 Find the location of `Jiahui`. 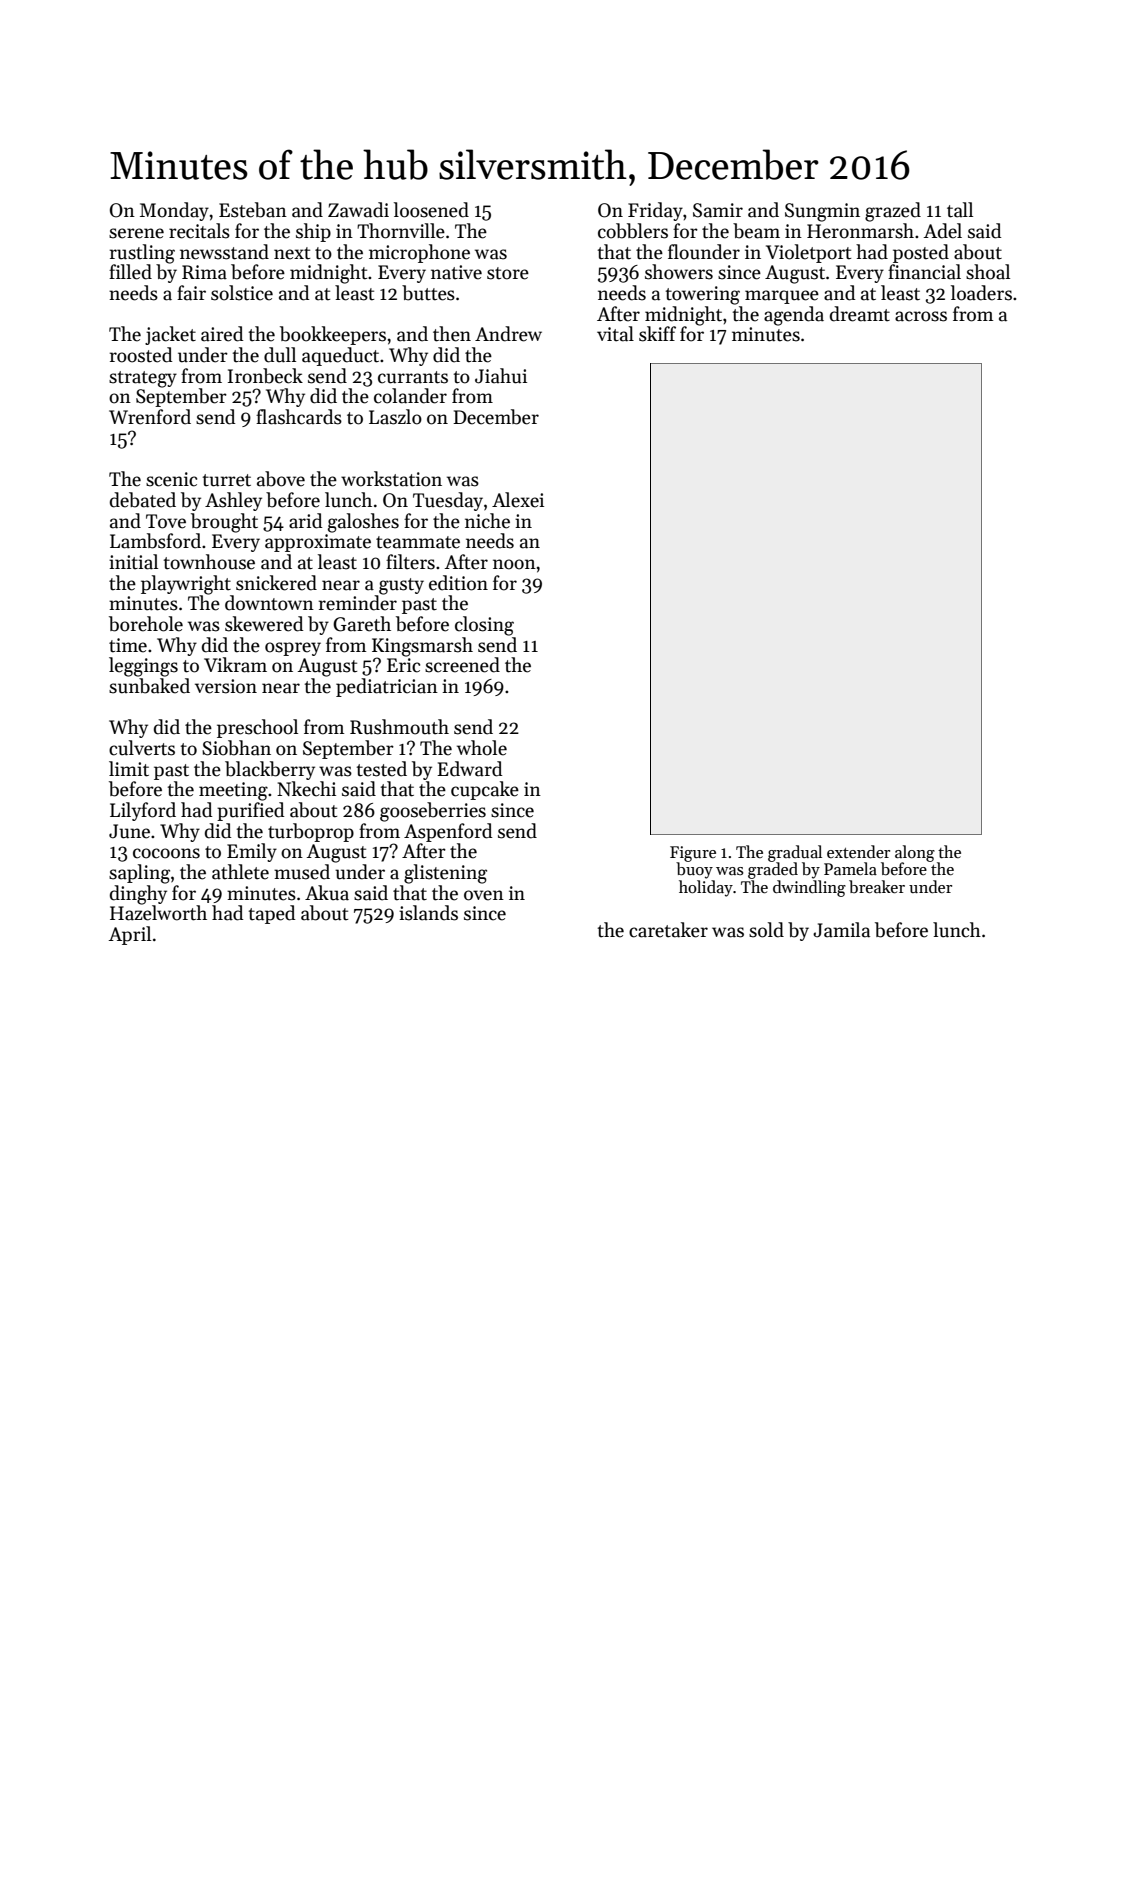

Jiahui is located at coordinates (501, 376).
